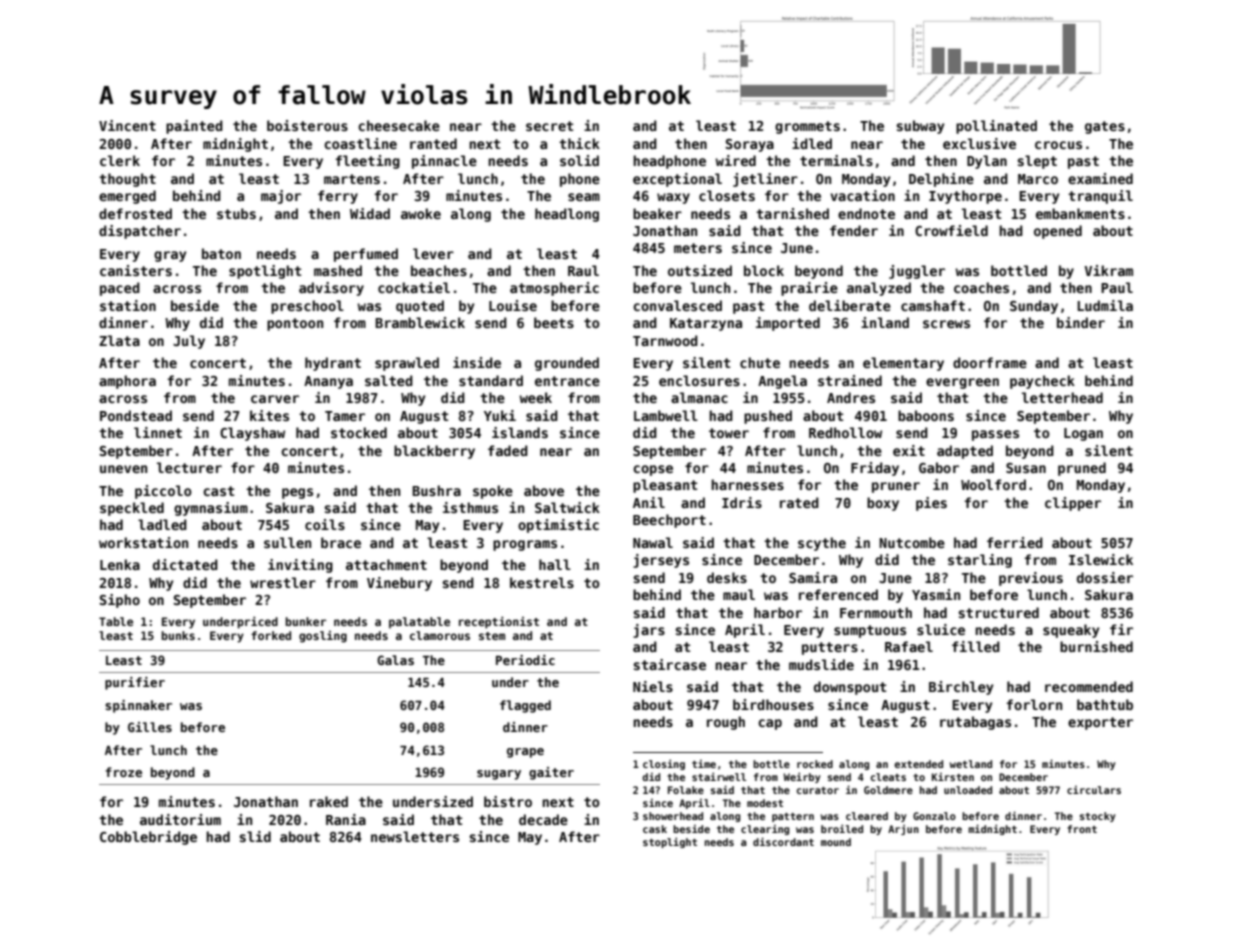 The width and height of the page is (1233, 952). Describe the element at coordinates (583, 270) in the page. I see `Raul` at that location.
